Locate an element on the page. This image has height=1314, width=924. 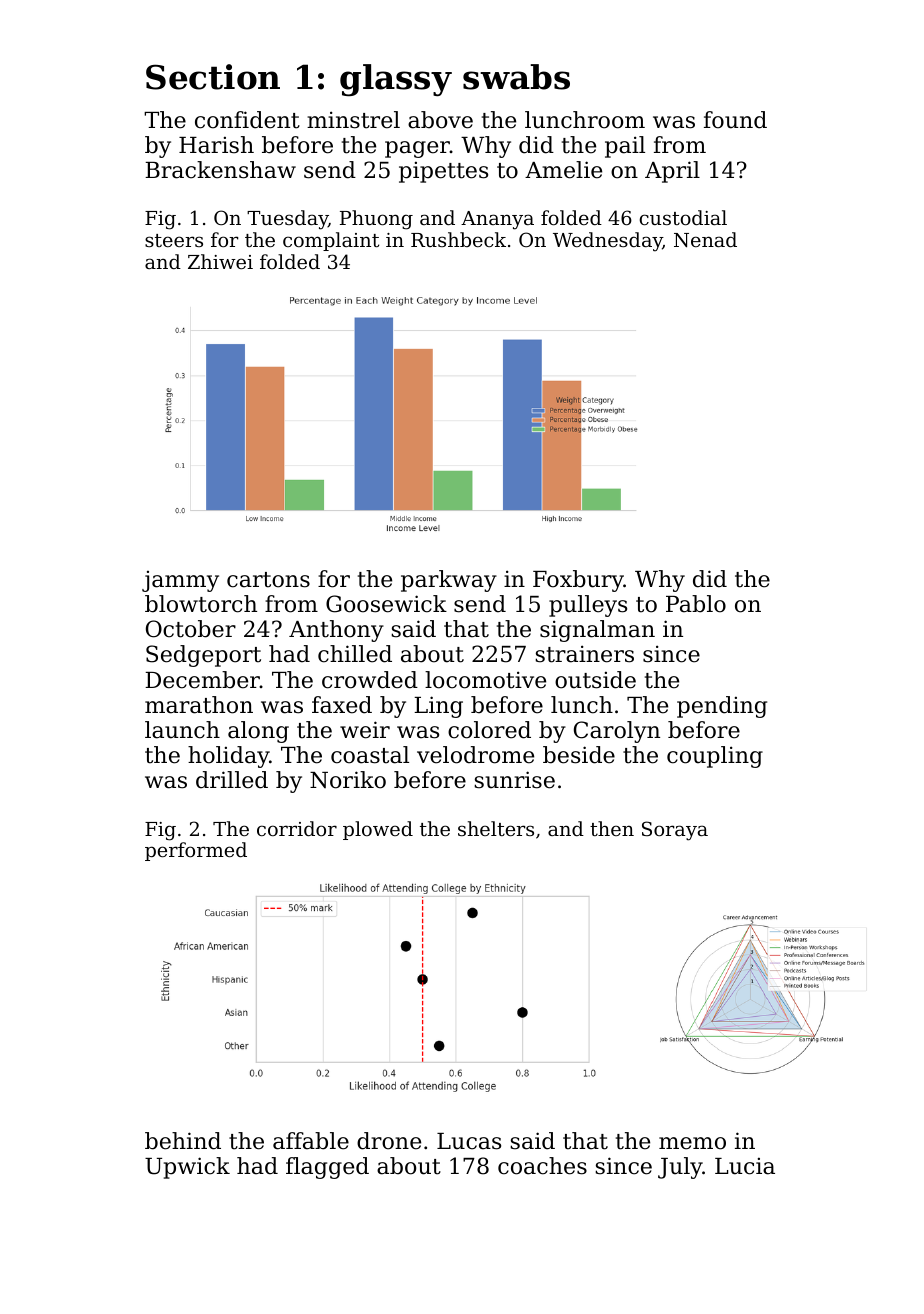
coaches is located at coordinates (542, 1166).
